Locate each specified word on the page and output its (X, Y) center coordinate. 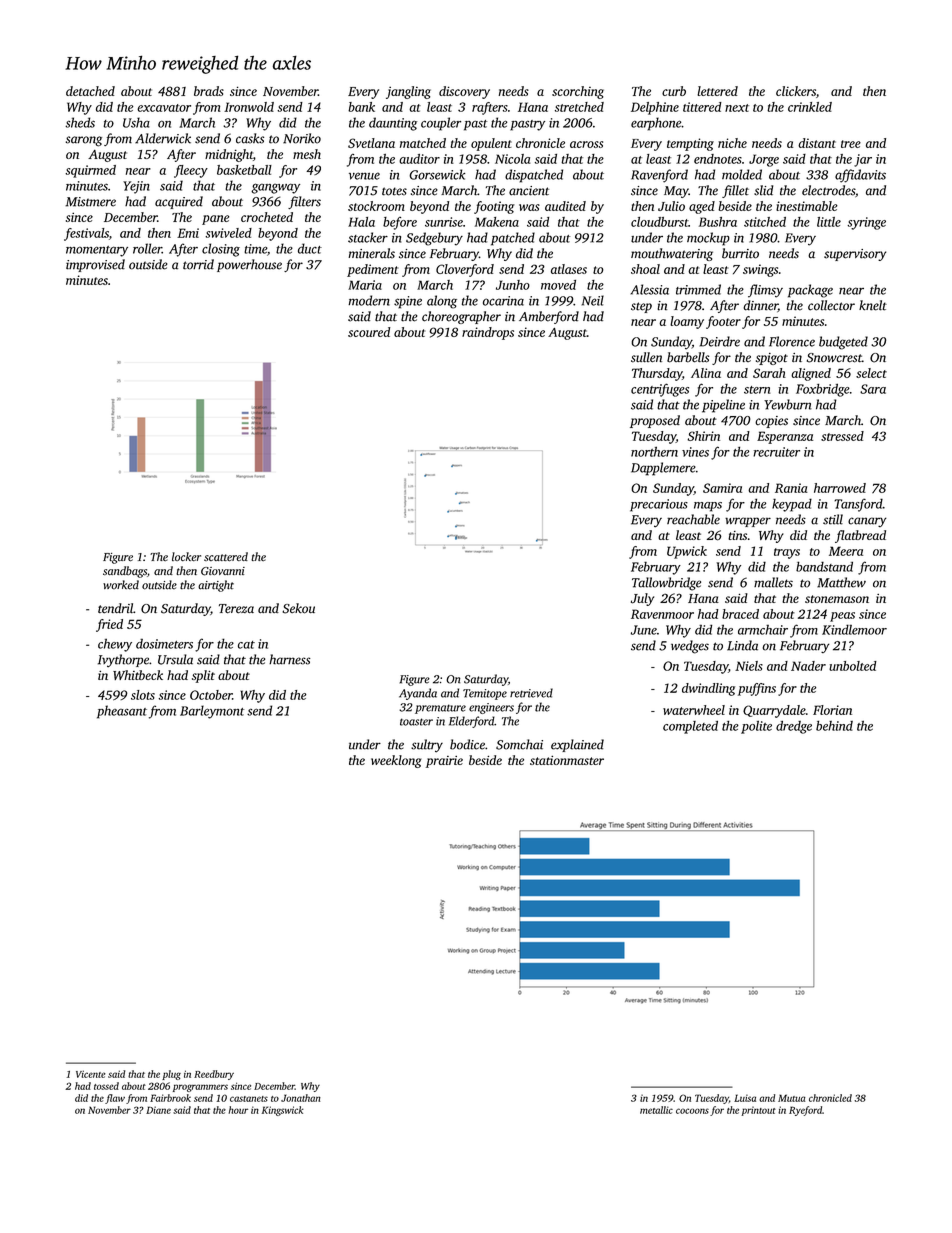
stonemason (837, 599)
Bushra (718, 222)
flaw (115, 1099)
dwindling (708, 689)
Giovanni (223, 571)
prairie (444, 762)
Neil (593, 300)
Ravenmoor (662, 614)
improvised (95, 265)
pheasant (122, 712)
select (871, 373)
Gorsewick (437, 174)
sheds (80, 122)
